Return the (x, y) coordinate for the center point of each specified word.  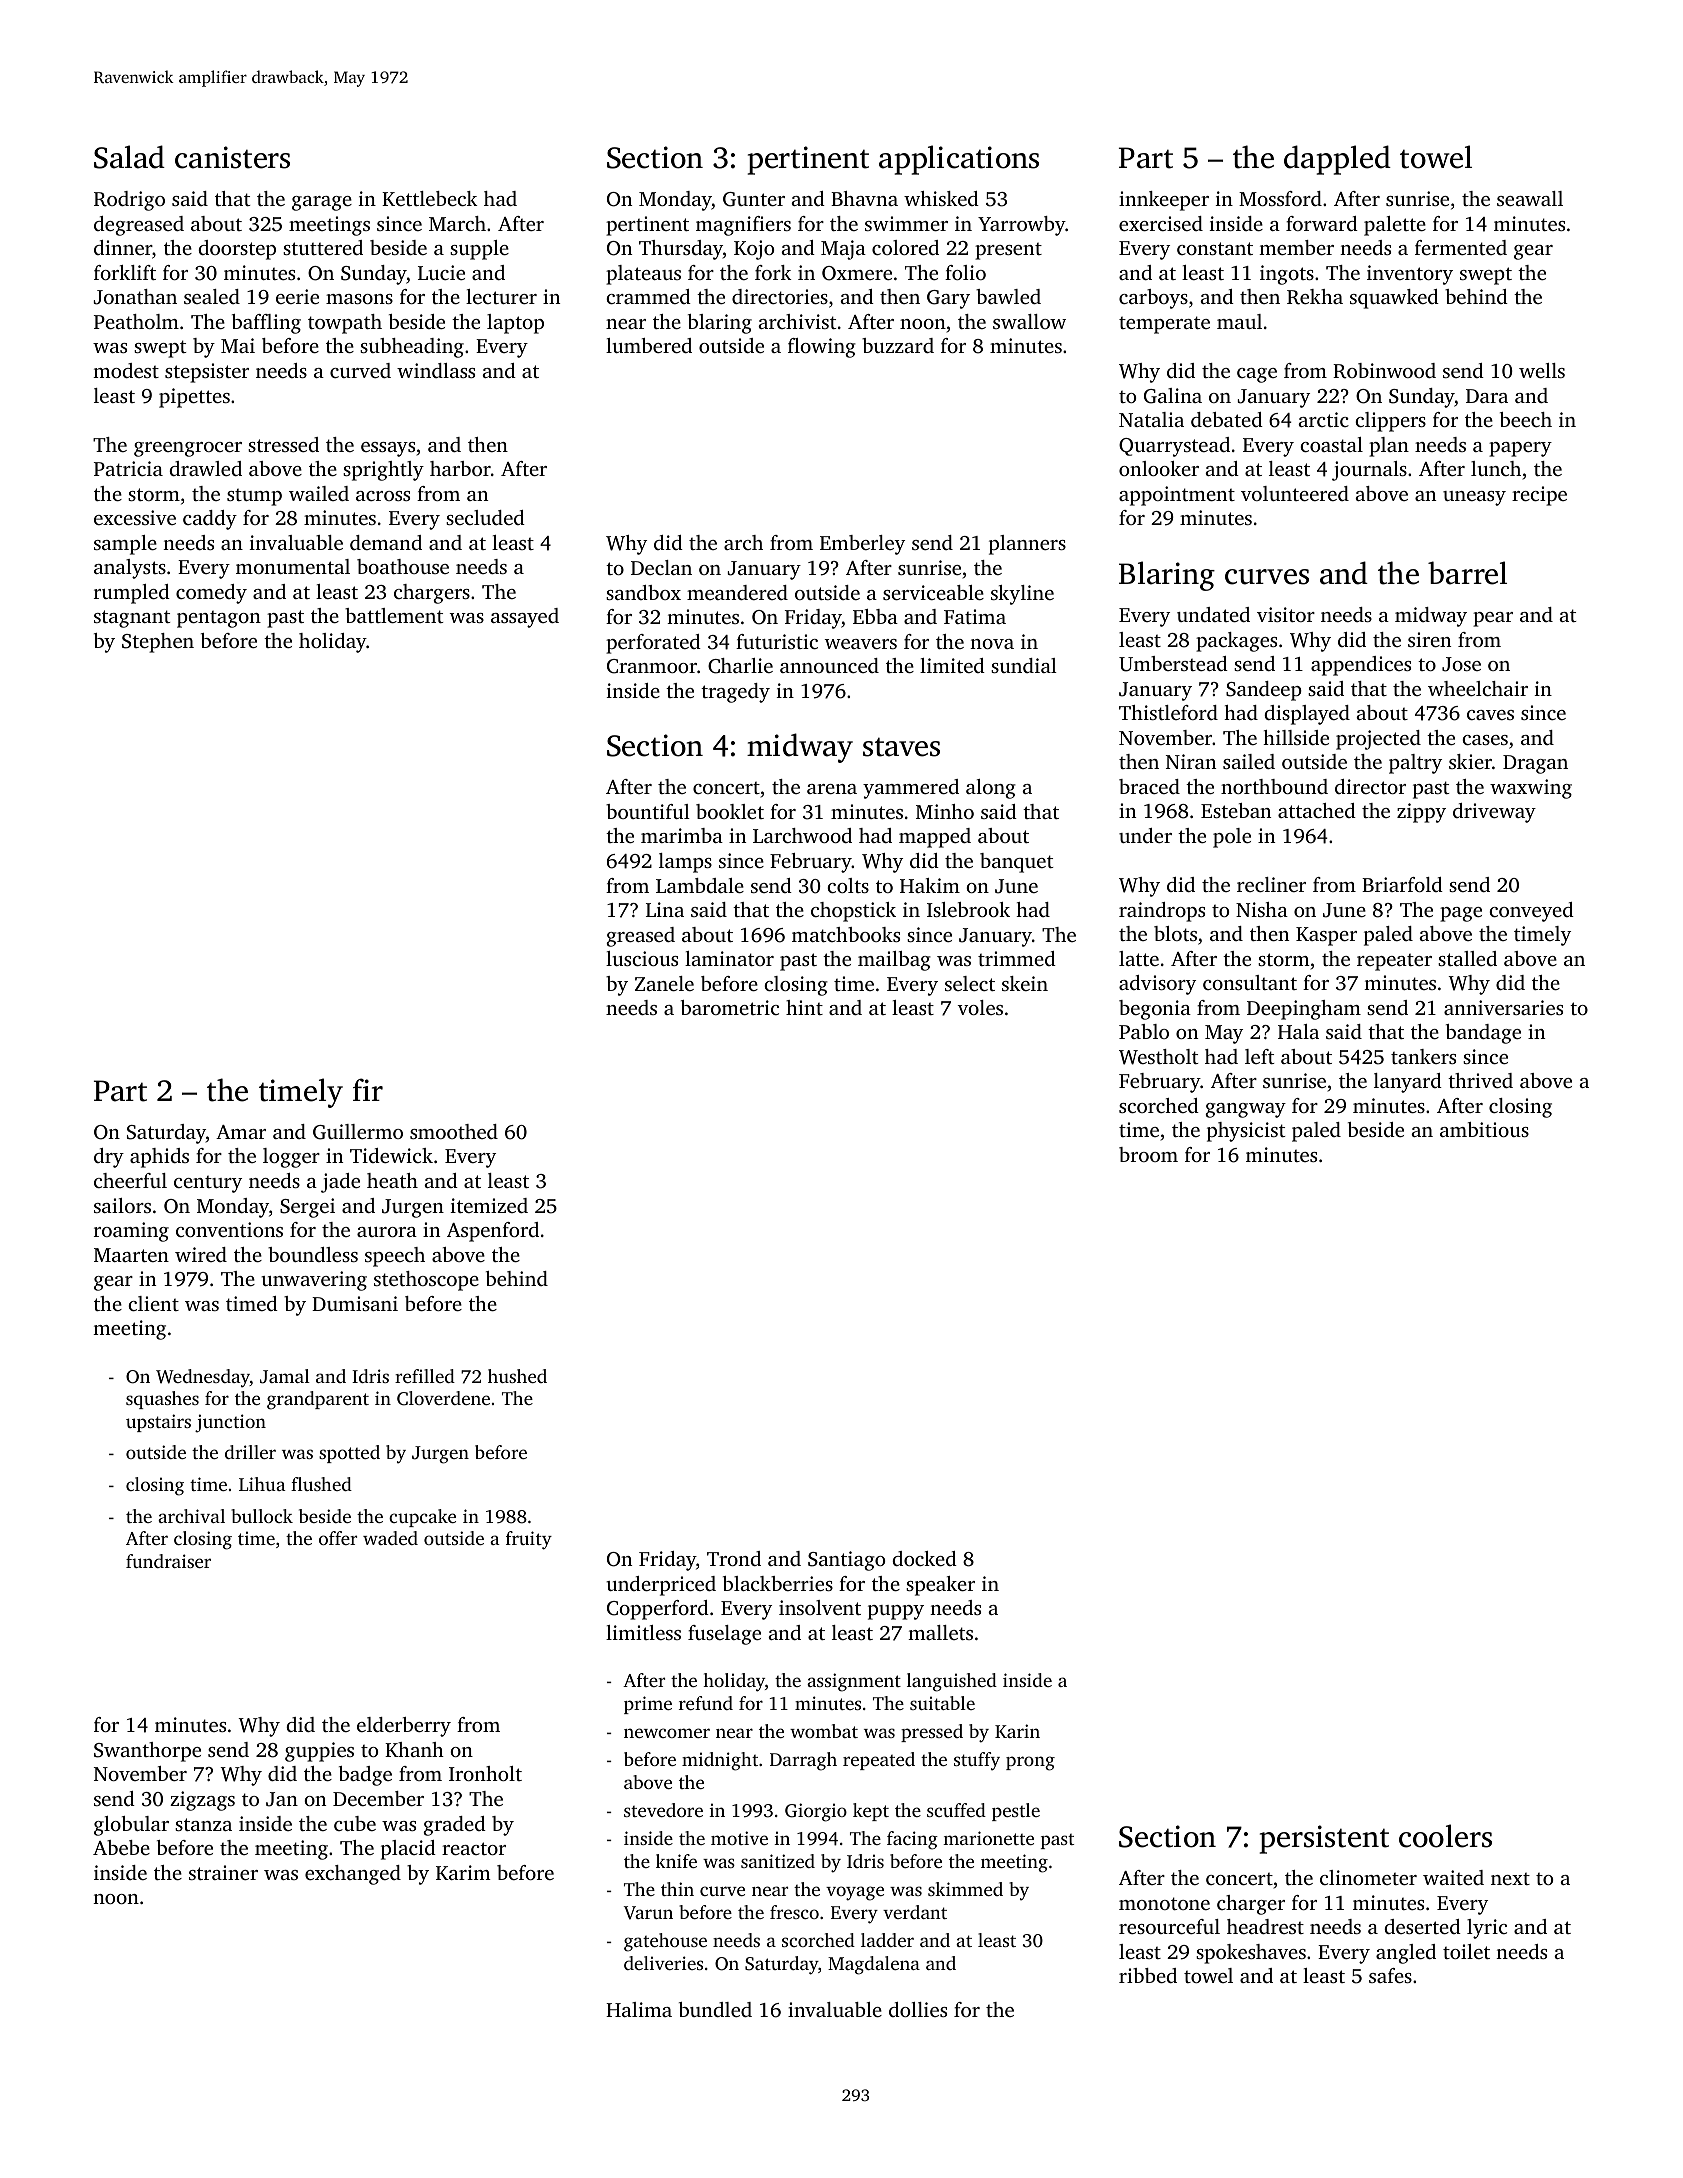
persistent (1324, 1839)
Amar (241, 1132)
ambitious (1484, 1129)
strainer (223, 1872)
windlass (436, 370)
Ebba (875, 616)
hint (804, 1007)
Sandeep (1264, 691)
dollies (918, 2009)
